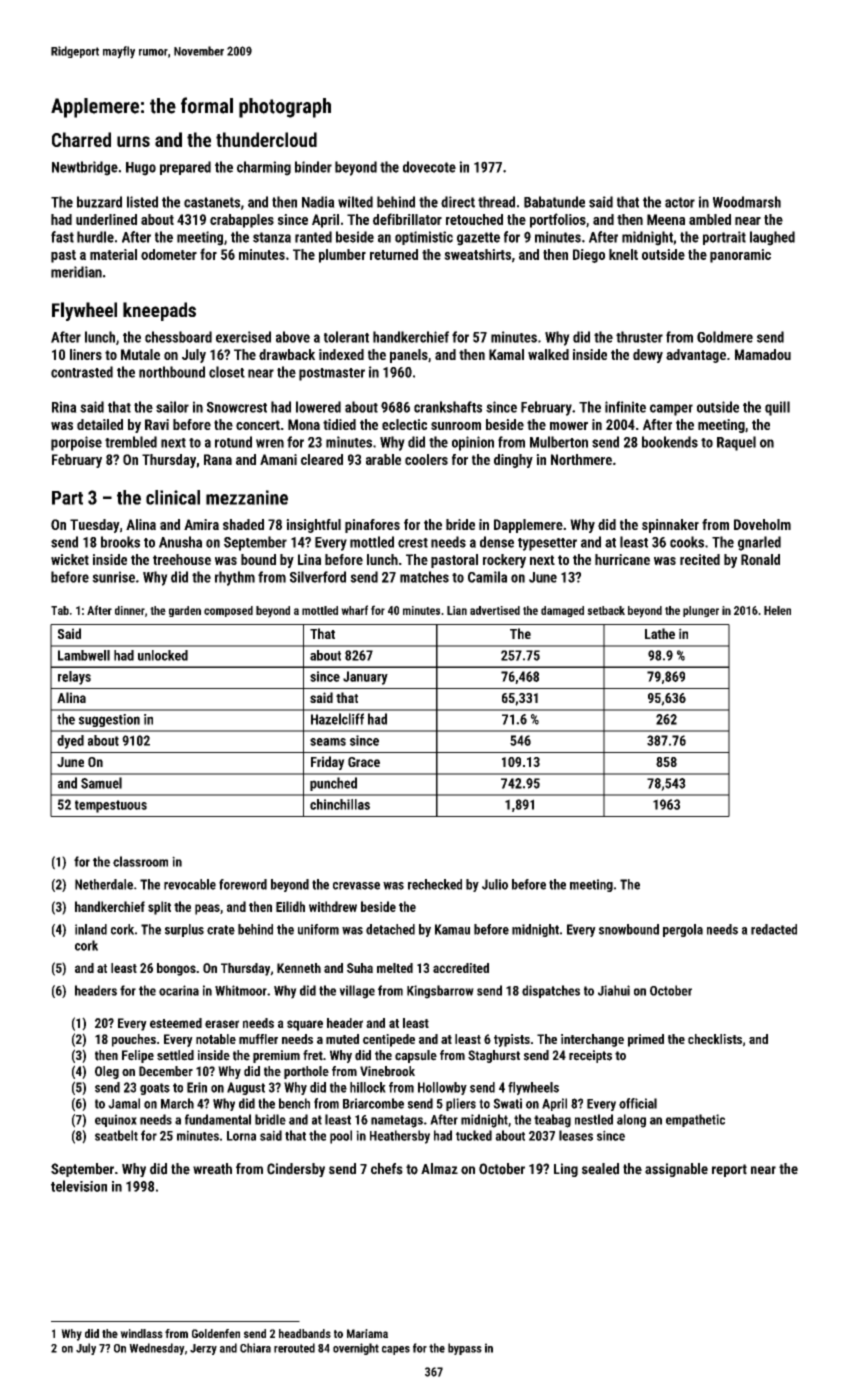 The image size is (849, 1400). I want to click on unlocked, so click(163, 655).
